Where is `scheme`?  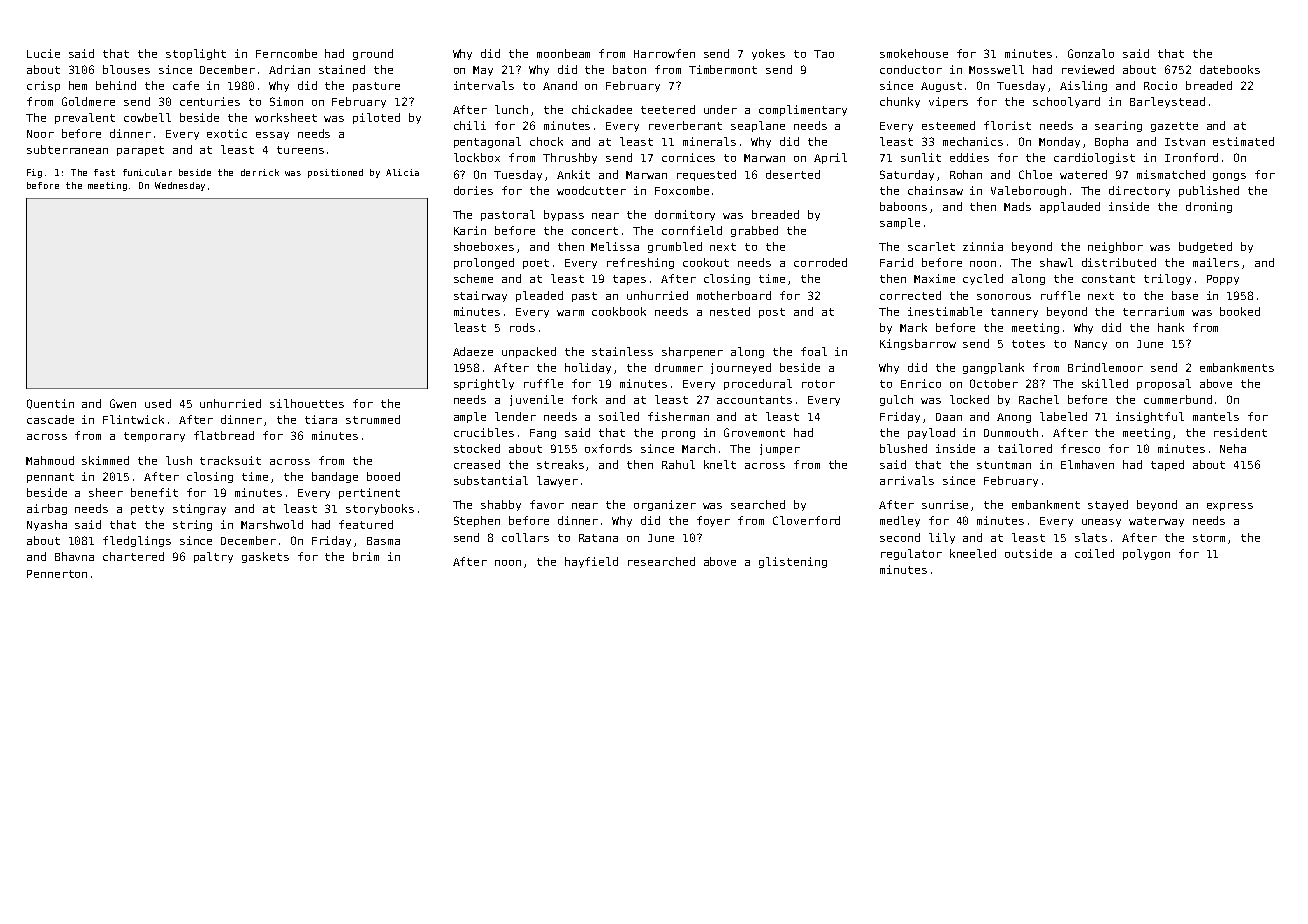
scheme is located at coordinates (473, 278).
